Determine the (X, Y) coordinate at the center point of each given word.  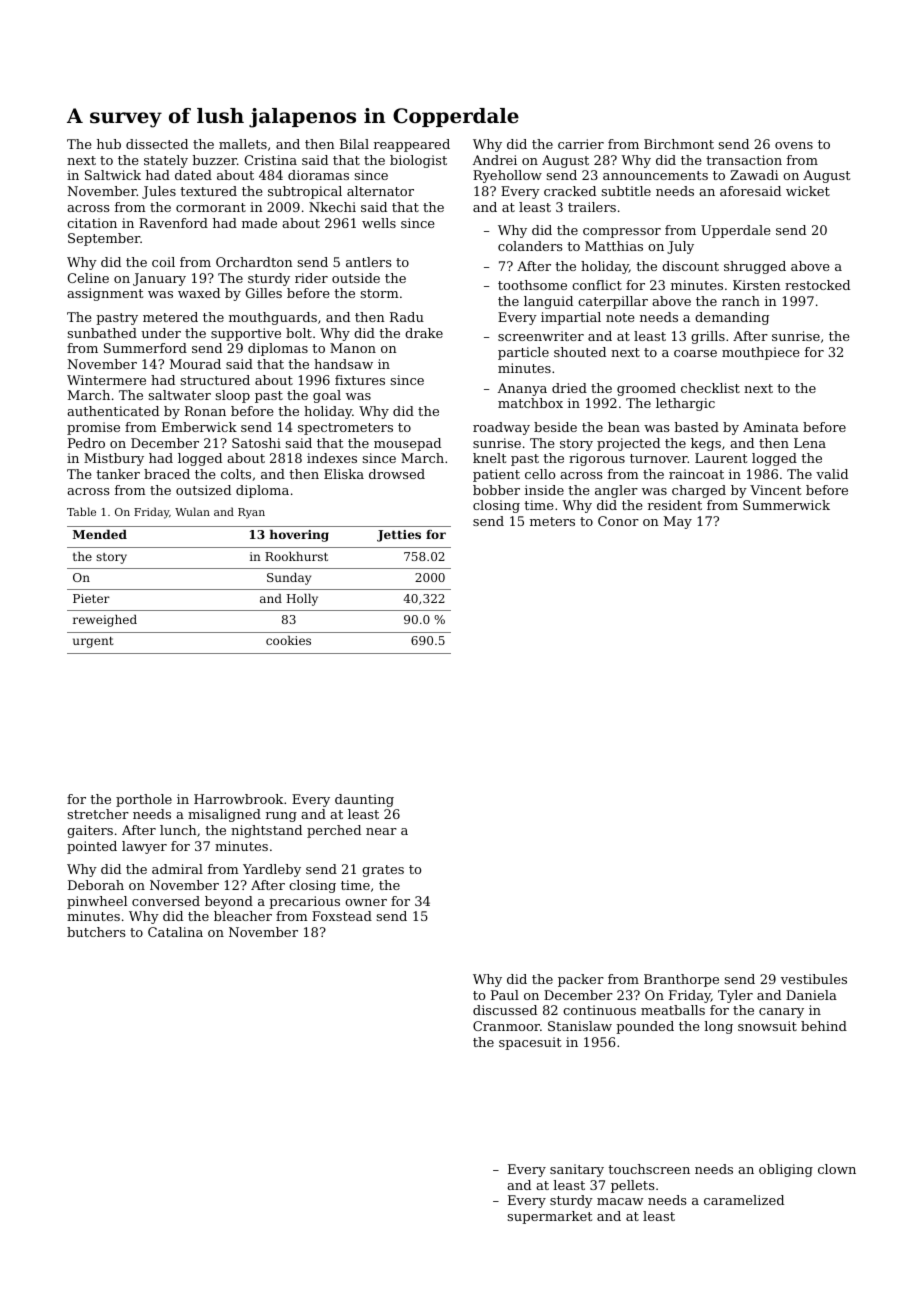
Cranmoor (506, 1026)
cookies (288, 640)
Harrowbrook (238, 799)
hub (109, 144)
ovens (794, 145)
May (678, 522)
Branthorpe (681, 980)
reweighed (105, 621)
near (381, 831)
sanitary (577, 1170)
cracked (570, 191)
